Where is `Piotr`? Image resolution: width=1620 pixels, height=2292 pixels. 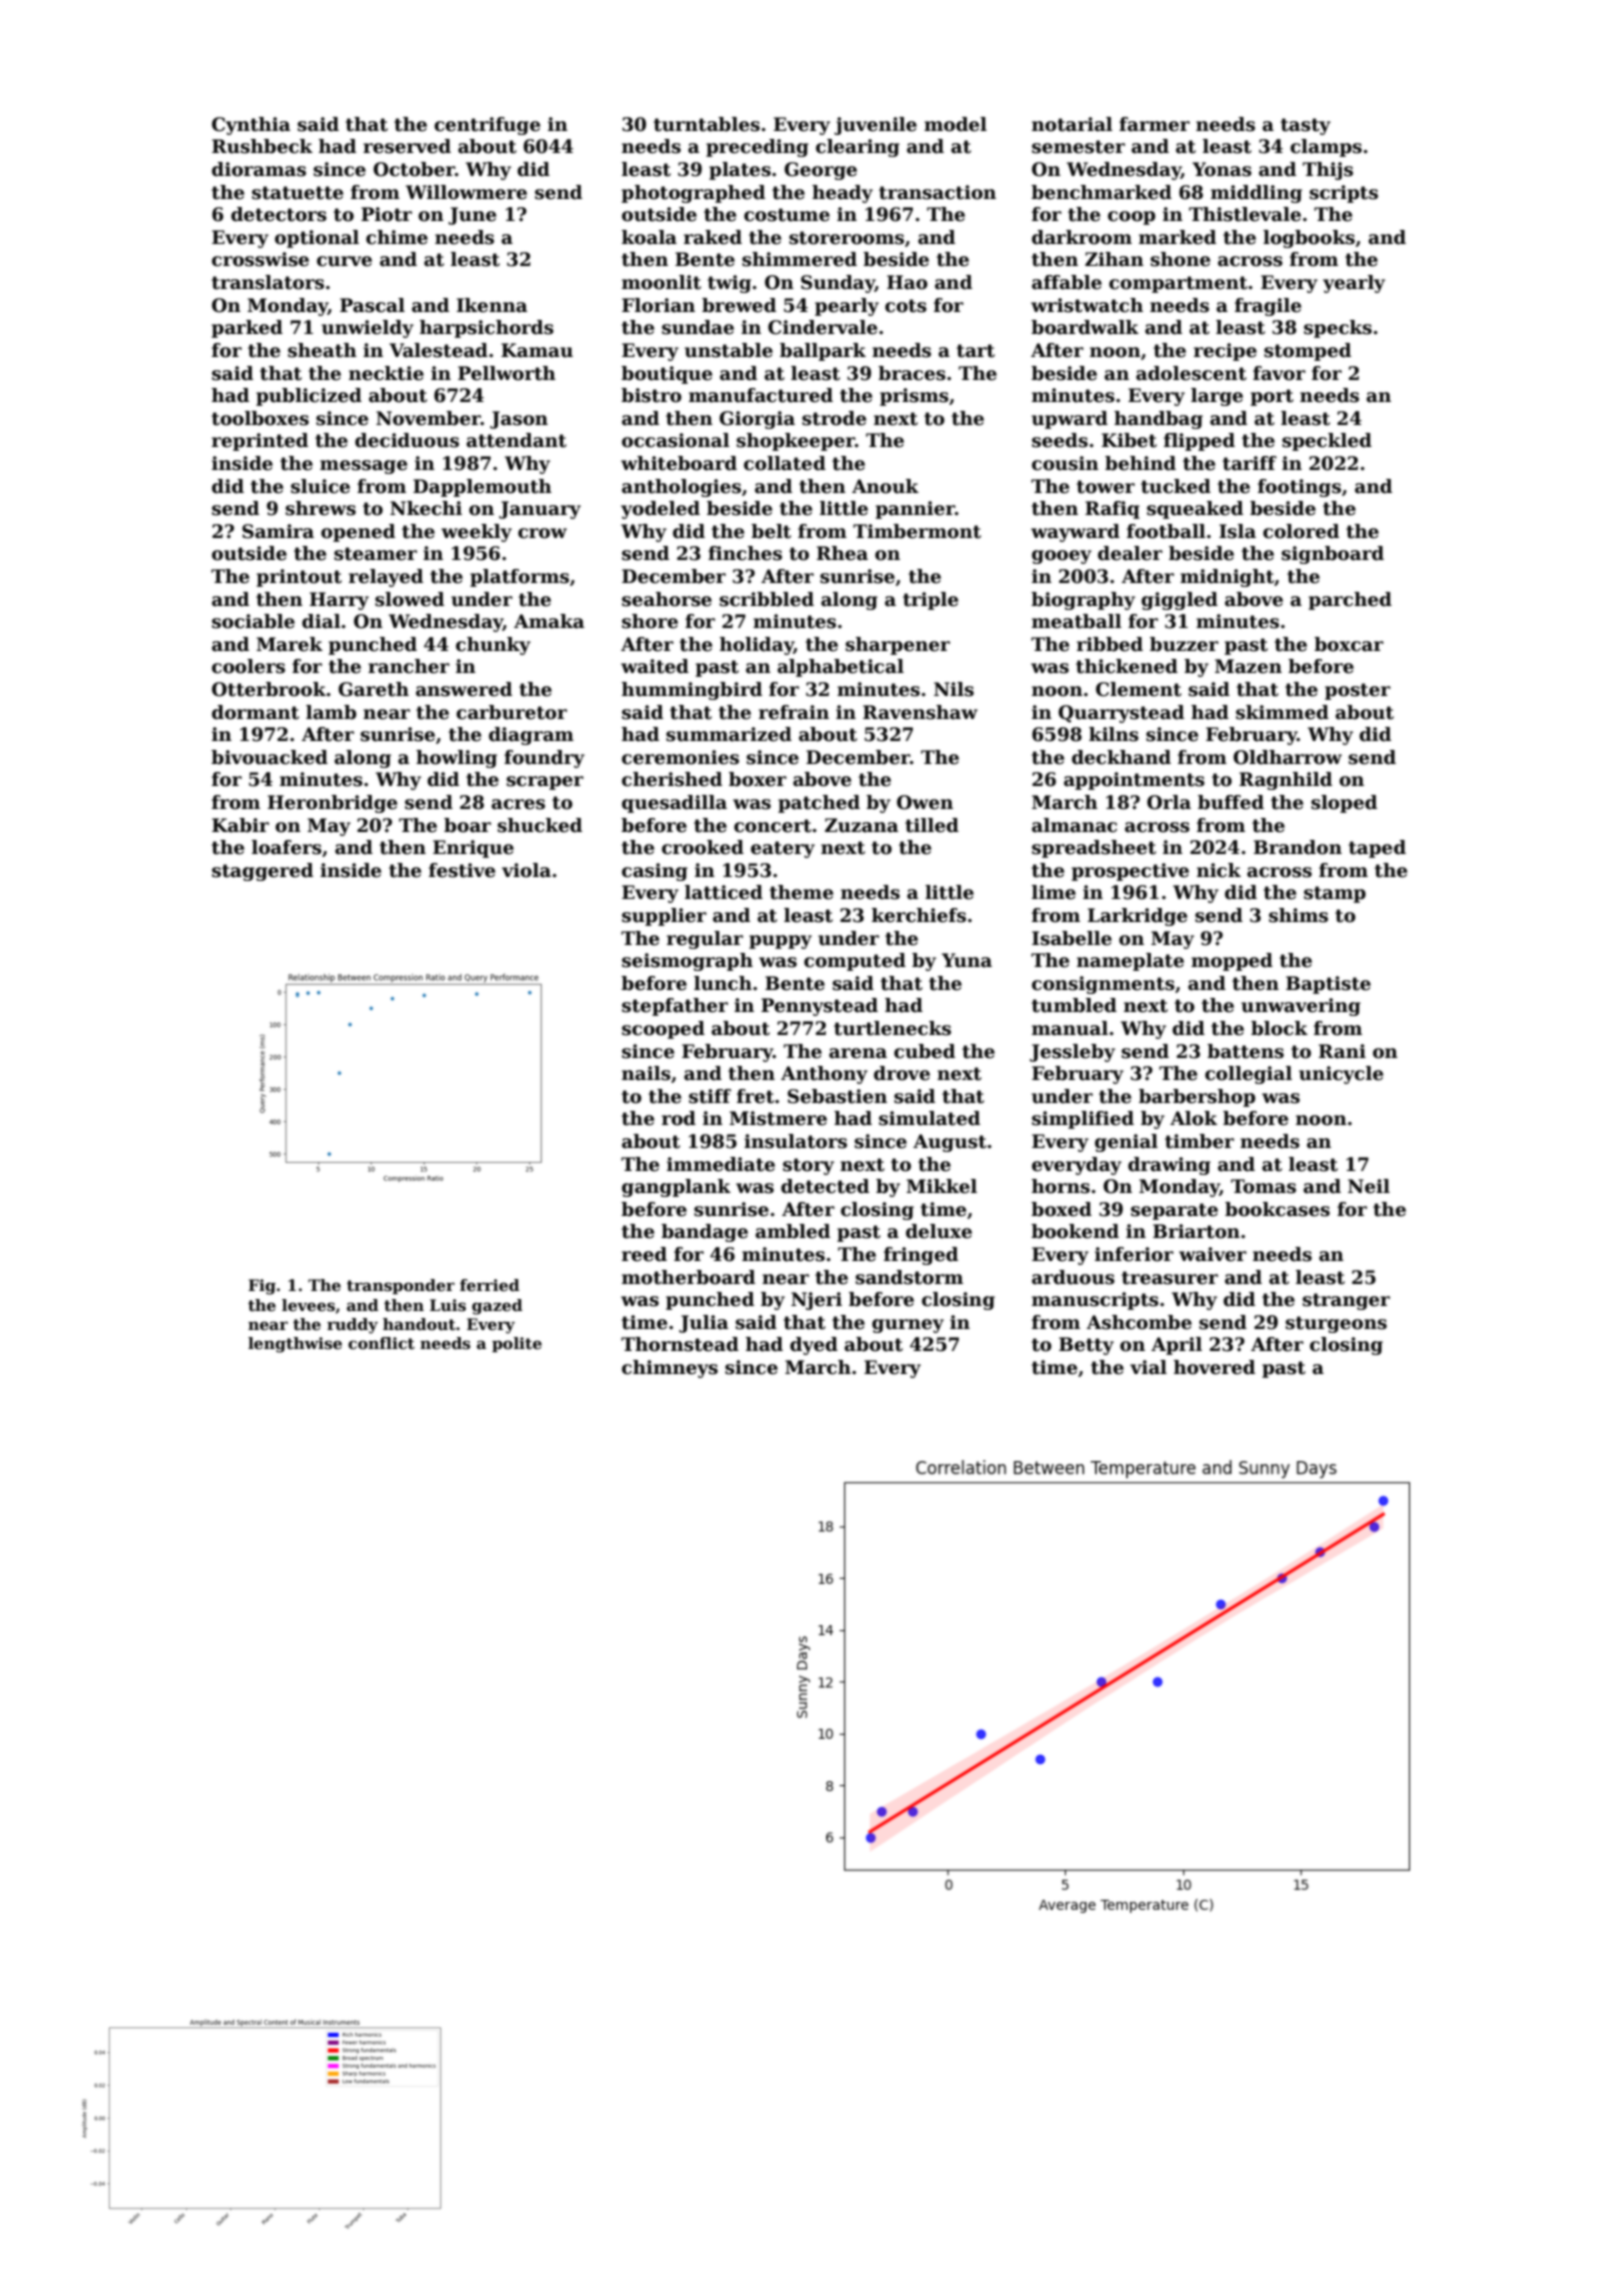
Piotr is located at coordinates (386, 214).
